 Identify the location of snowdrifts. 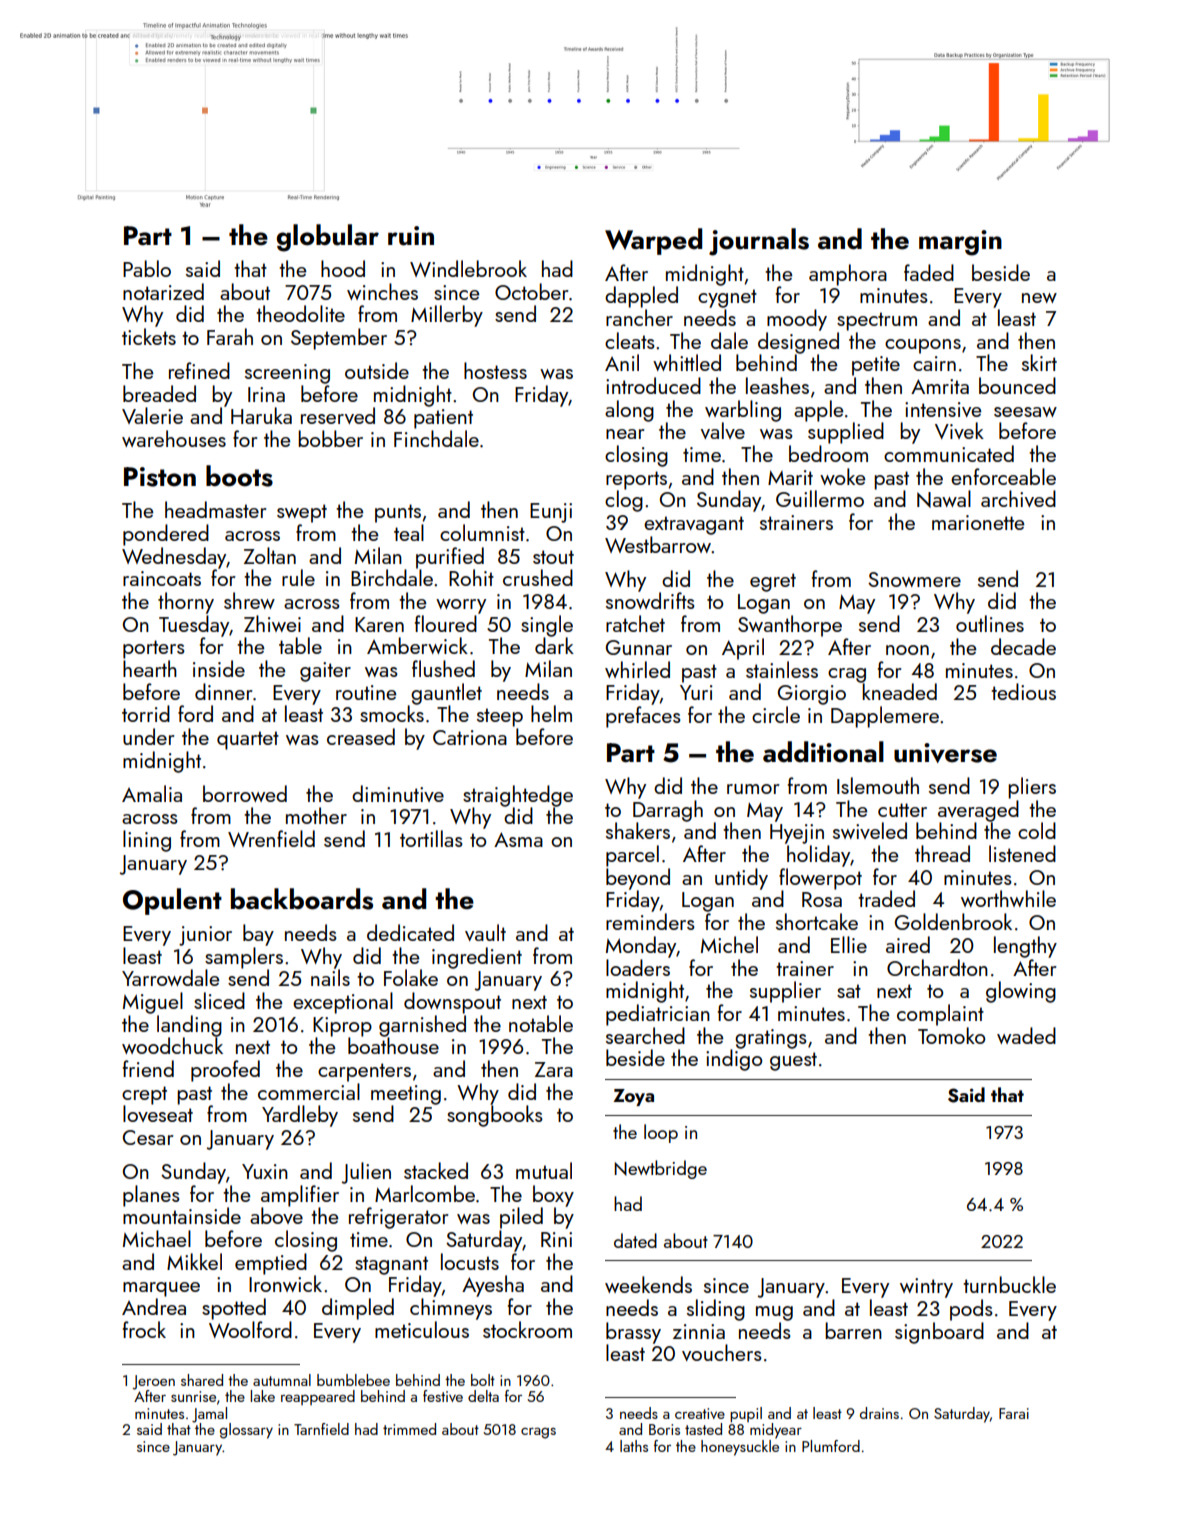
(650, 600).
